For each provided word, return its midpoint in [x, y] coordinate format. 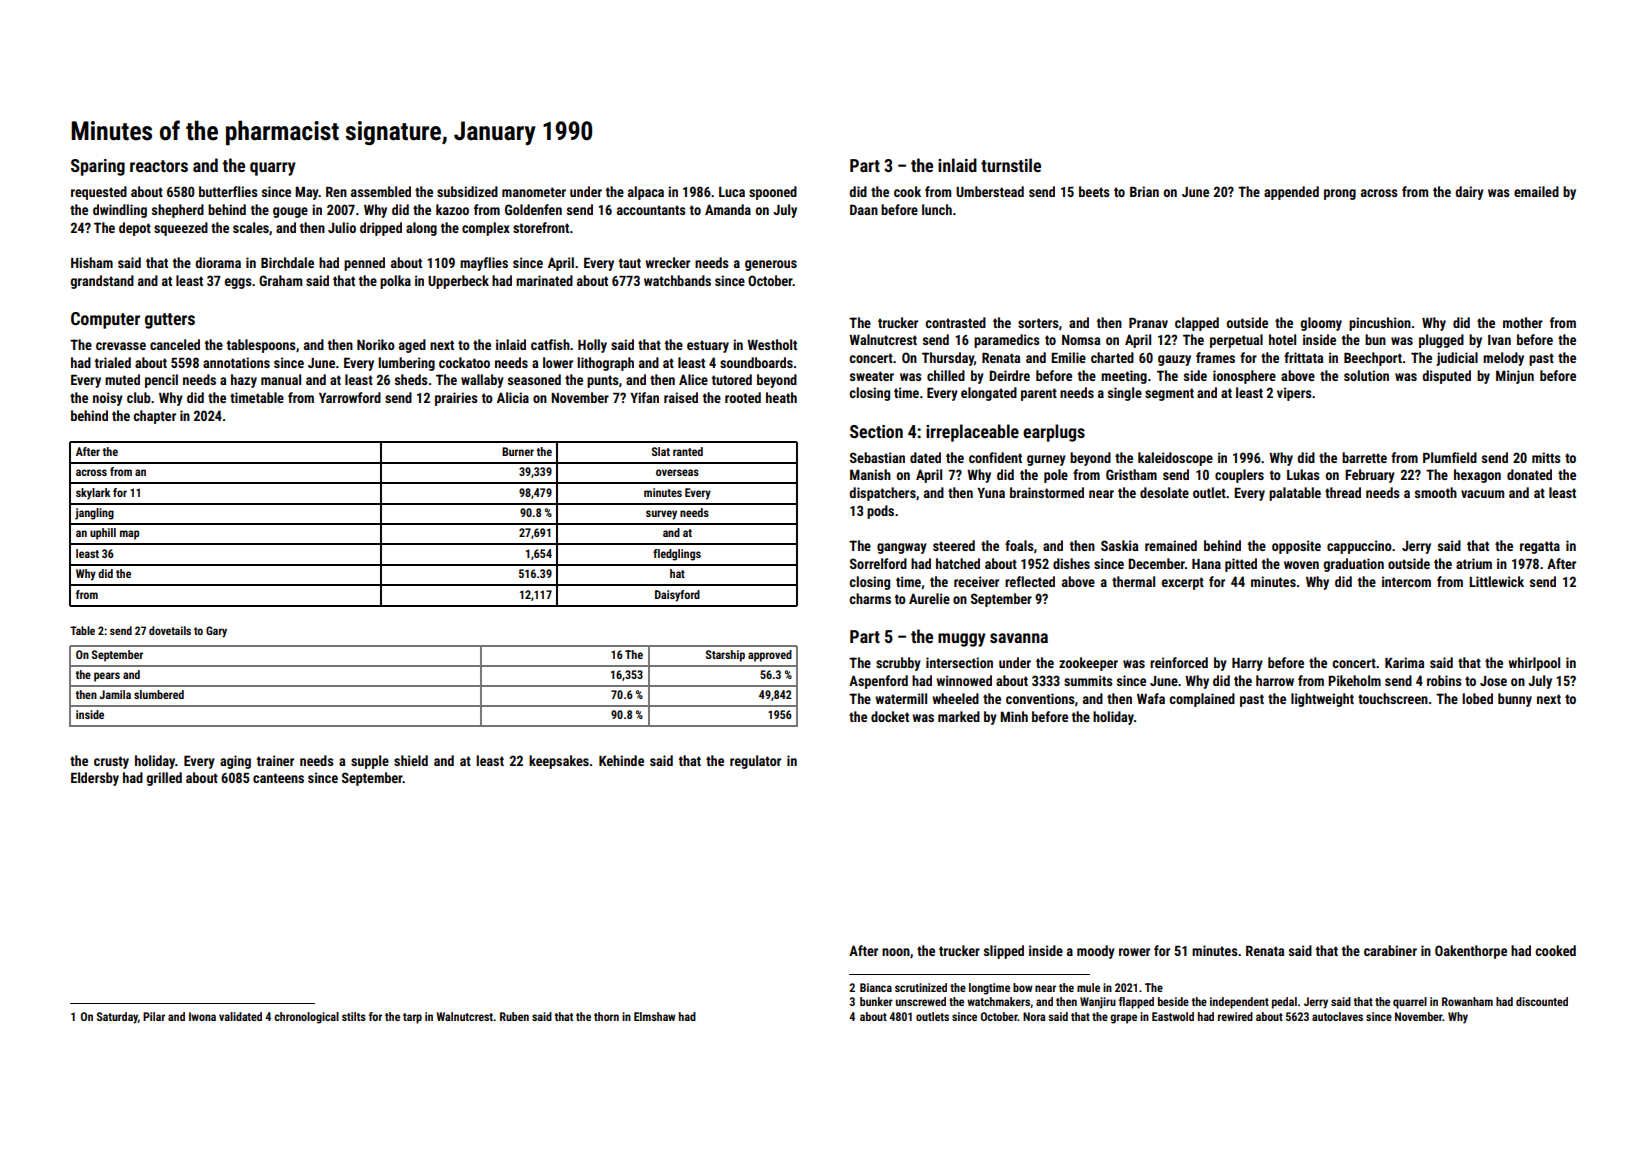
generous [771, 265]
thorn [606, 1016]
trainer [275, 760]
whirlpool [1534, 664]
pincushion [1380, 324]
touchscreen [1393, 698]
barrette [1364, 457]
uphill [103, 534]
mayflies [484, 264]
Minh [1014, 716]
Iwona [202, 1016]
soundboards [756, 362]
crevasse [121, 346]
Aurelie [929, 598]
